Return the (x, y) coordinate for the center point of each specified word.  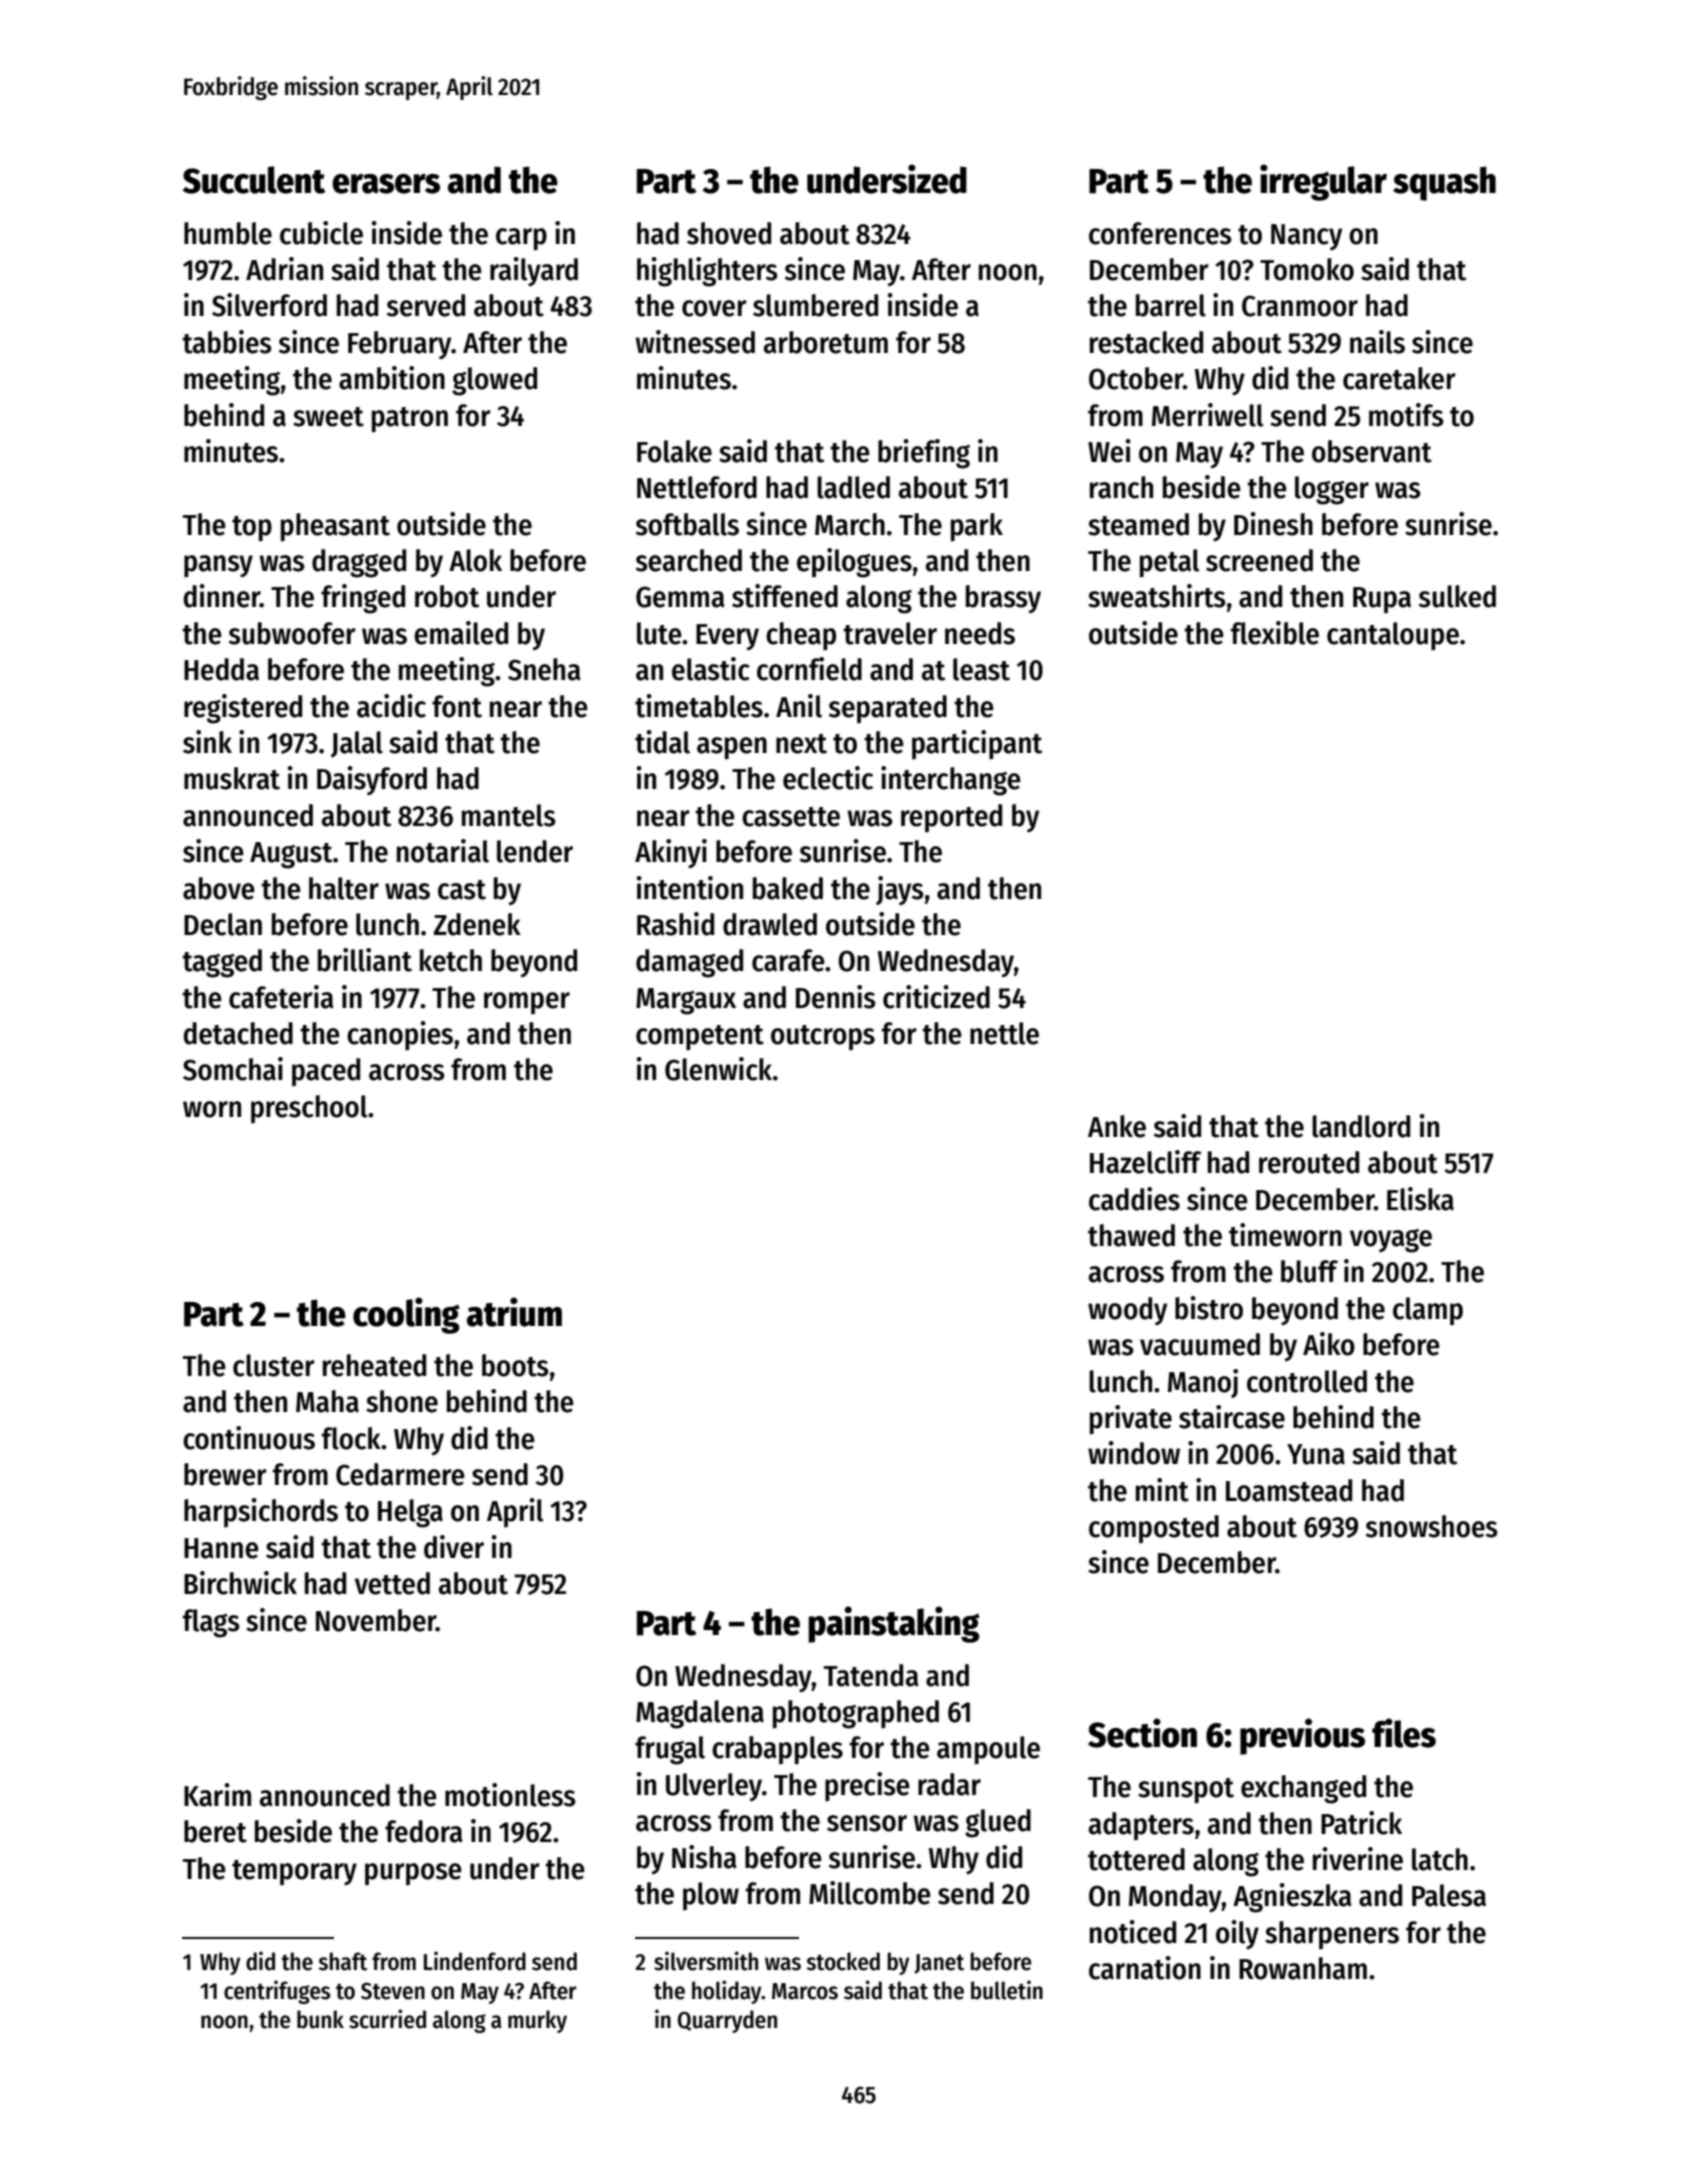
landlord (1361, 1126)
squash (1444, 183)
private (1131, 1420)
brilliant (365, 960)
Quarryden (727, 2021)
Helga (410, 1513)
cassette (791, 817)
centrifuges (277, 1992)
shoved (729, 233)
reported (951, 818)
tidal (662, 742)
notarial (443, 851)
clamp (1428, 1311)
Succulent (254, 180)
